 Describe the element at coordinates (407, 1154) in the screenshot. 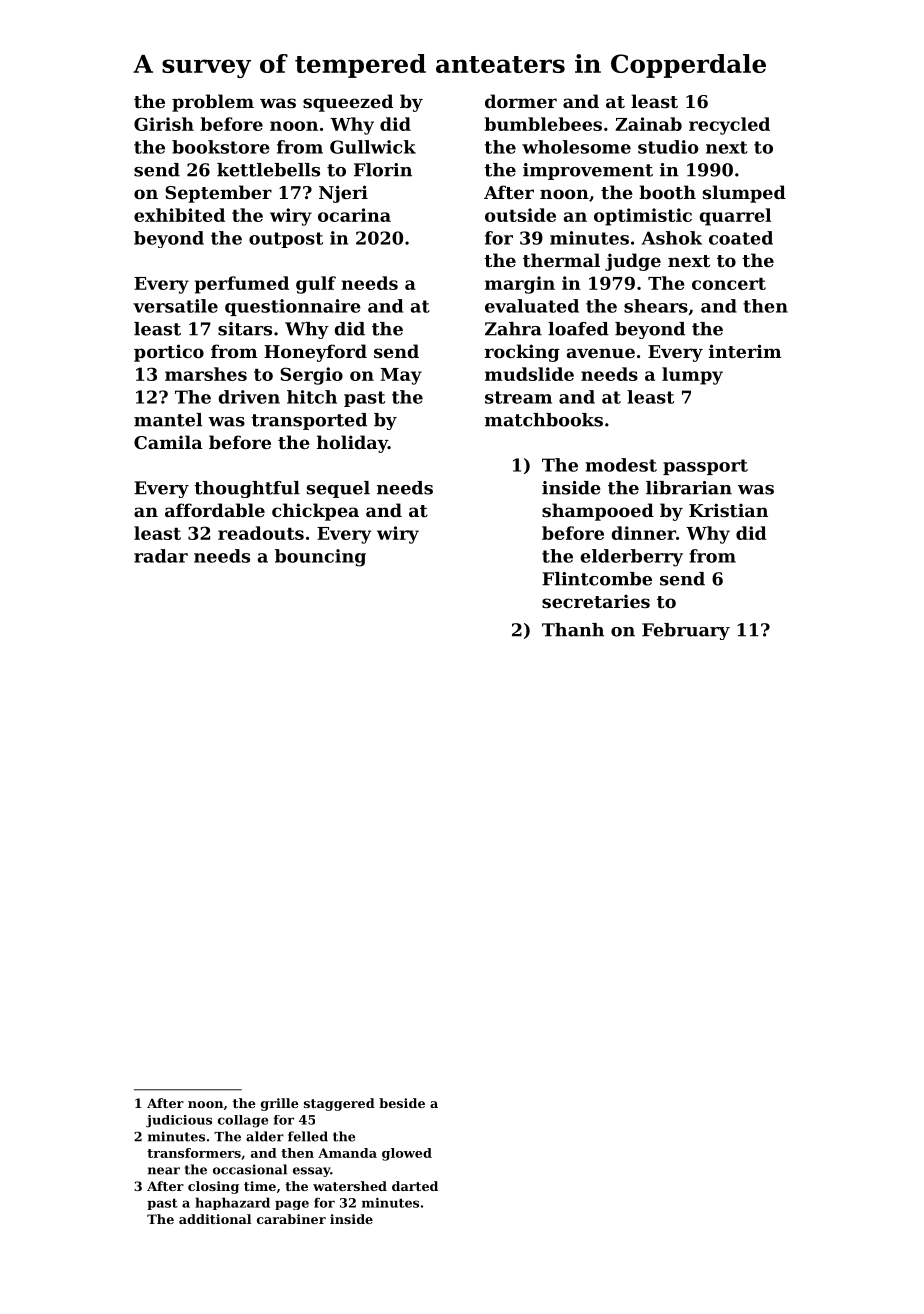

I see `glowed` at that location.
